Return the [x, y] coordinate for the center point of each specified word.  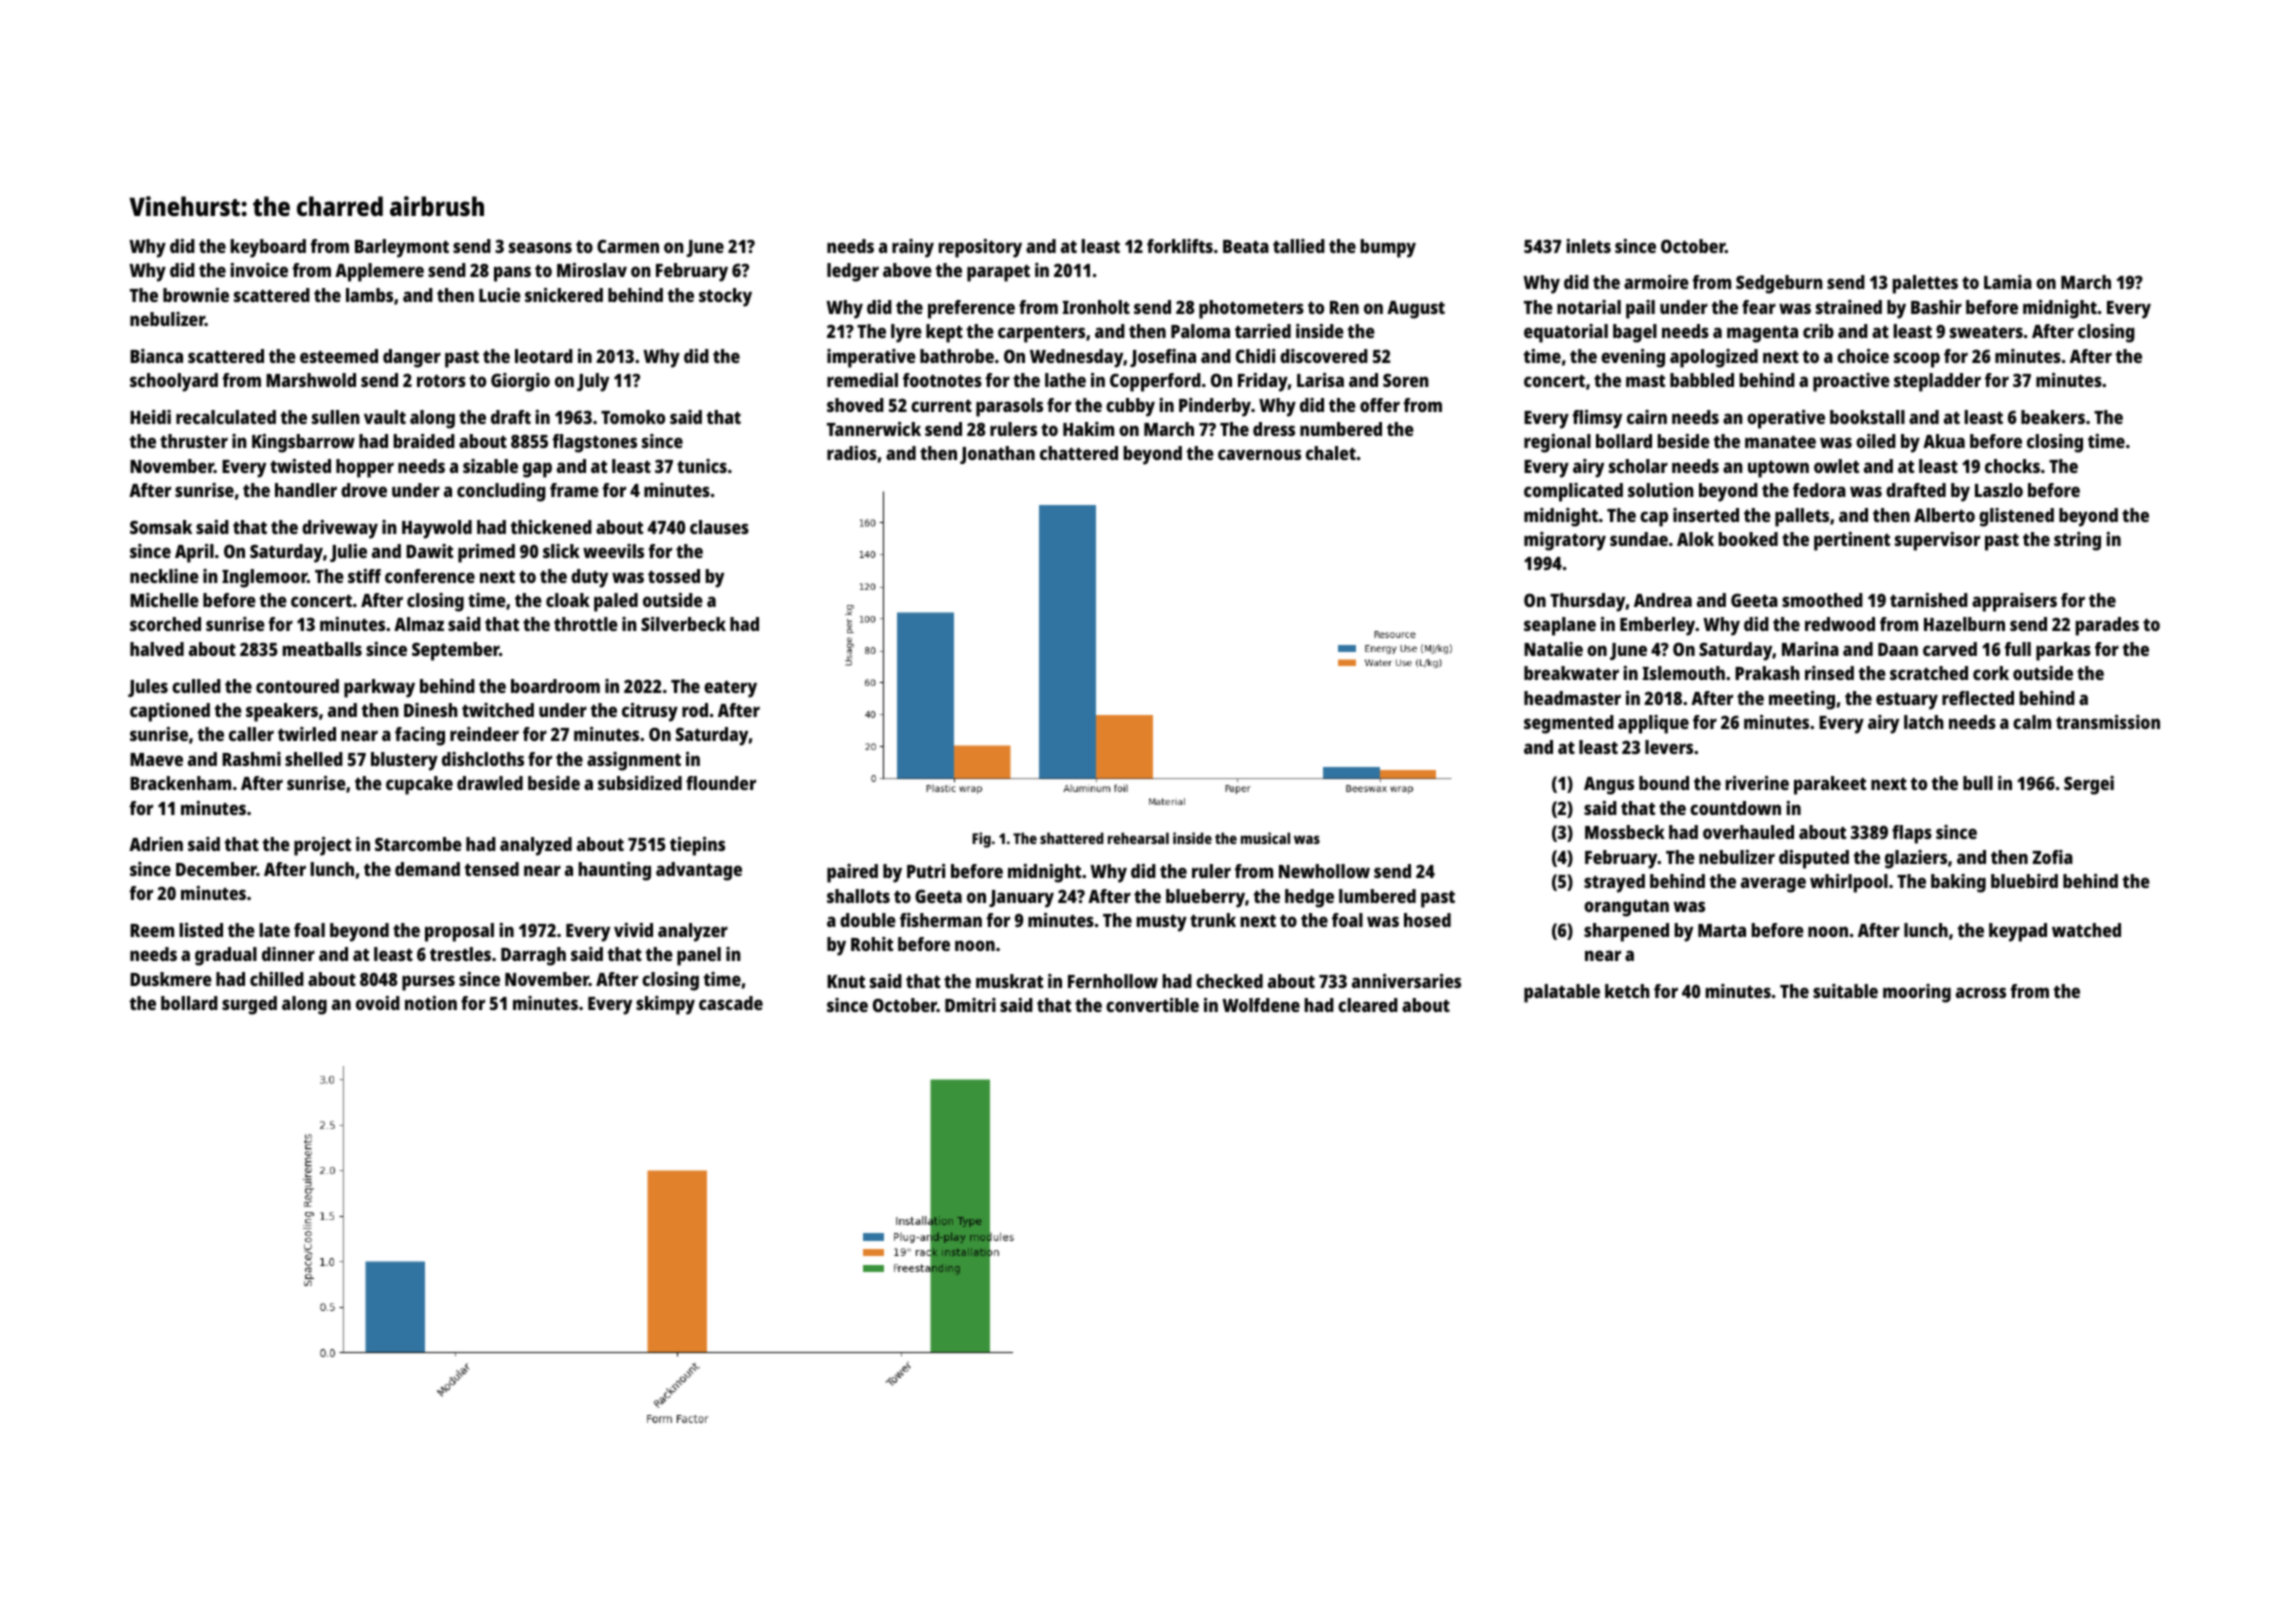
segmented [1569, 724]
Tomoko [633, 417]
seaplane [1560, 626]
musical [1265, 838]
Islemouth [1684, 673]
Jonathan [997, 455]
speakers [282, 712]
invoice [259, 270]
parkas [2063, 651]
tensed [491, 869]
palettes [1925, 284]
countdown [1735, 808]
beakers [2053, 417]
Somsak [161, 527]
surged [249, 1005]
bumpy [1388, 248]
